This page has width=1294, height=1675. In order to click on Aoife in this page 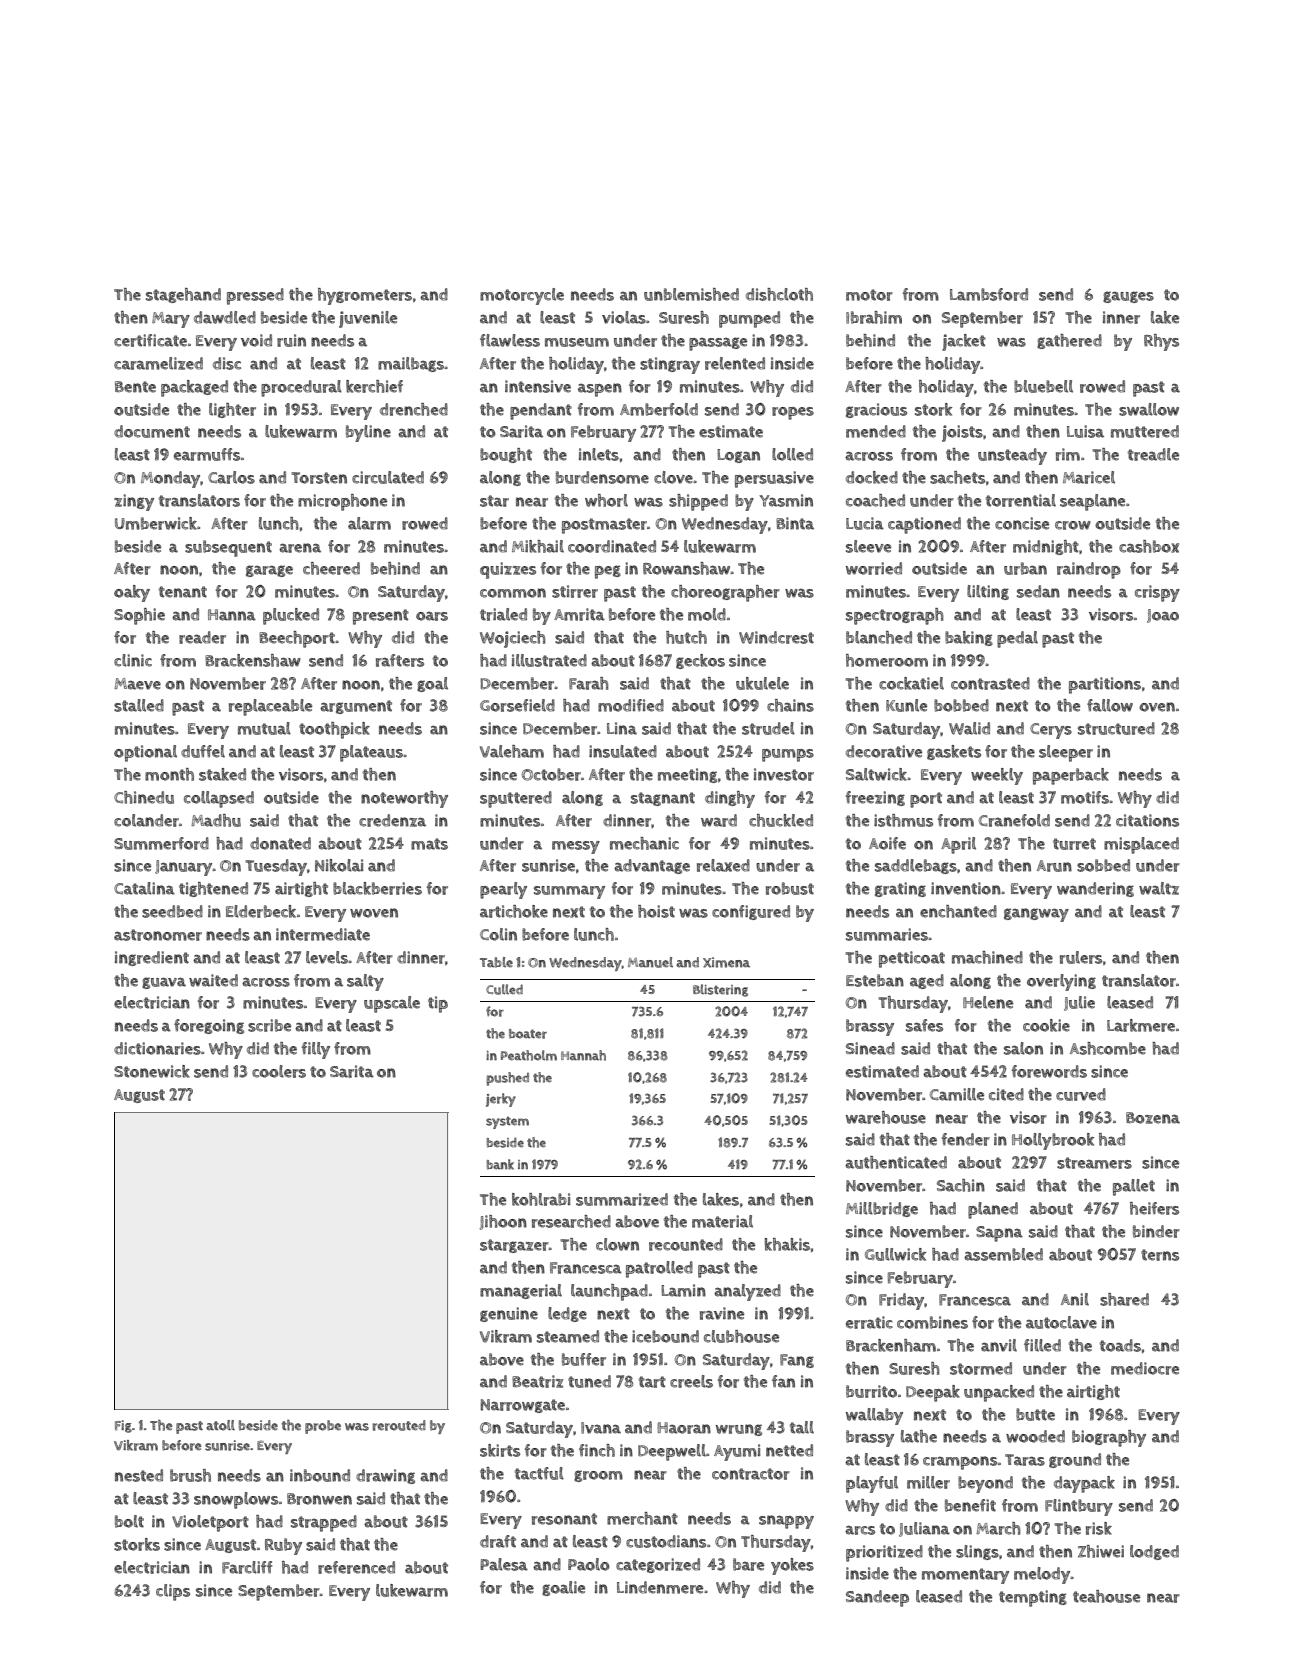, I will do `click(887, 843)`.
